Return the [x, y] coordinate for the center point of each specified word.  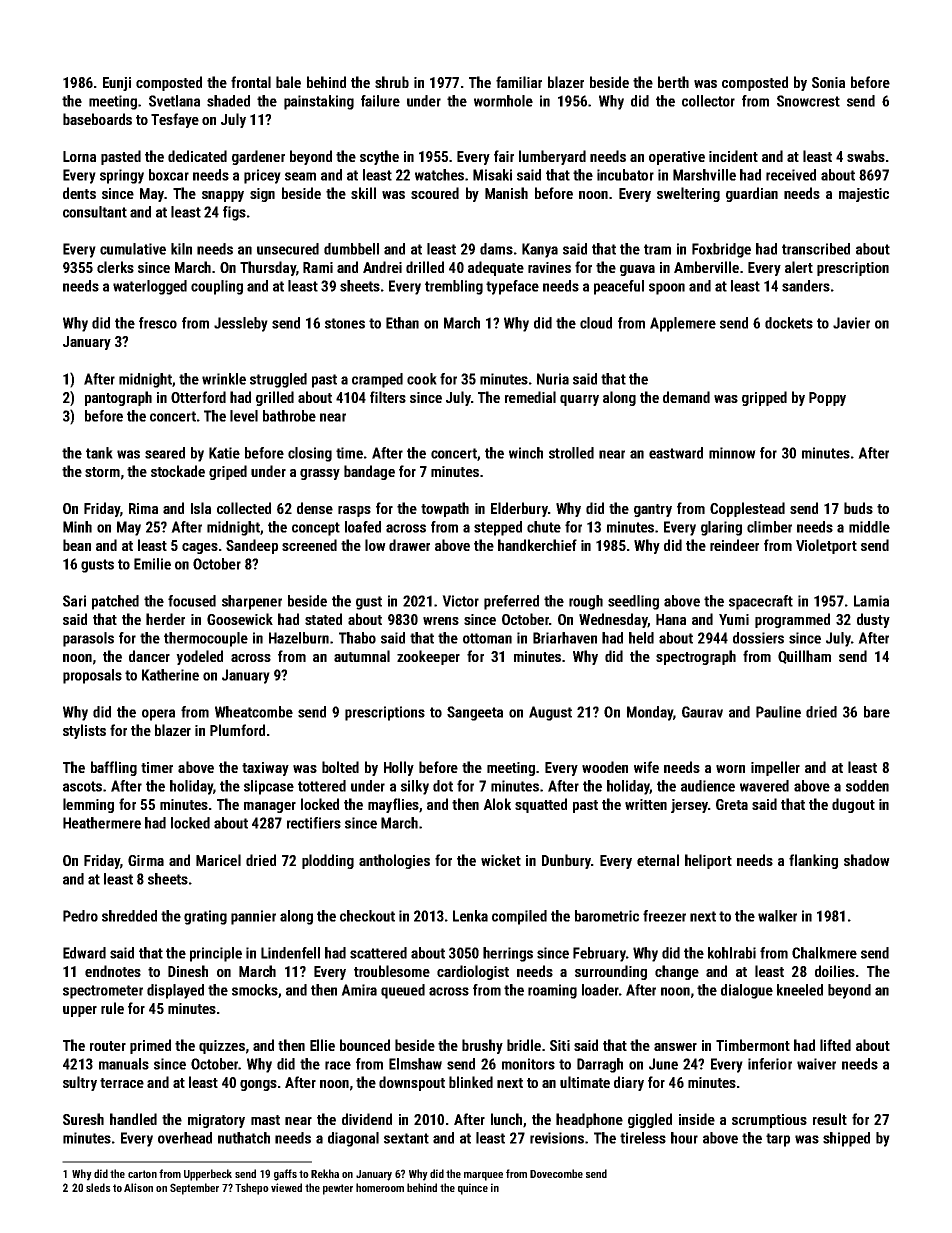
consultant [95, 212]
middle [869, 527]
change [677, 972]
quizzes [222, 1047]
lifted [835, 1045]
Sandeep [252, 546]
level [244, 416]
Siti [560, 1045]
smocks [255, 990]
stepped [498, 528]
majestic [864, 195]
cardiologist [473, 972]
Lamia [871, 601]
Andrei [382, 267]
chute [544, 527]
